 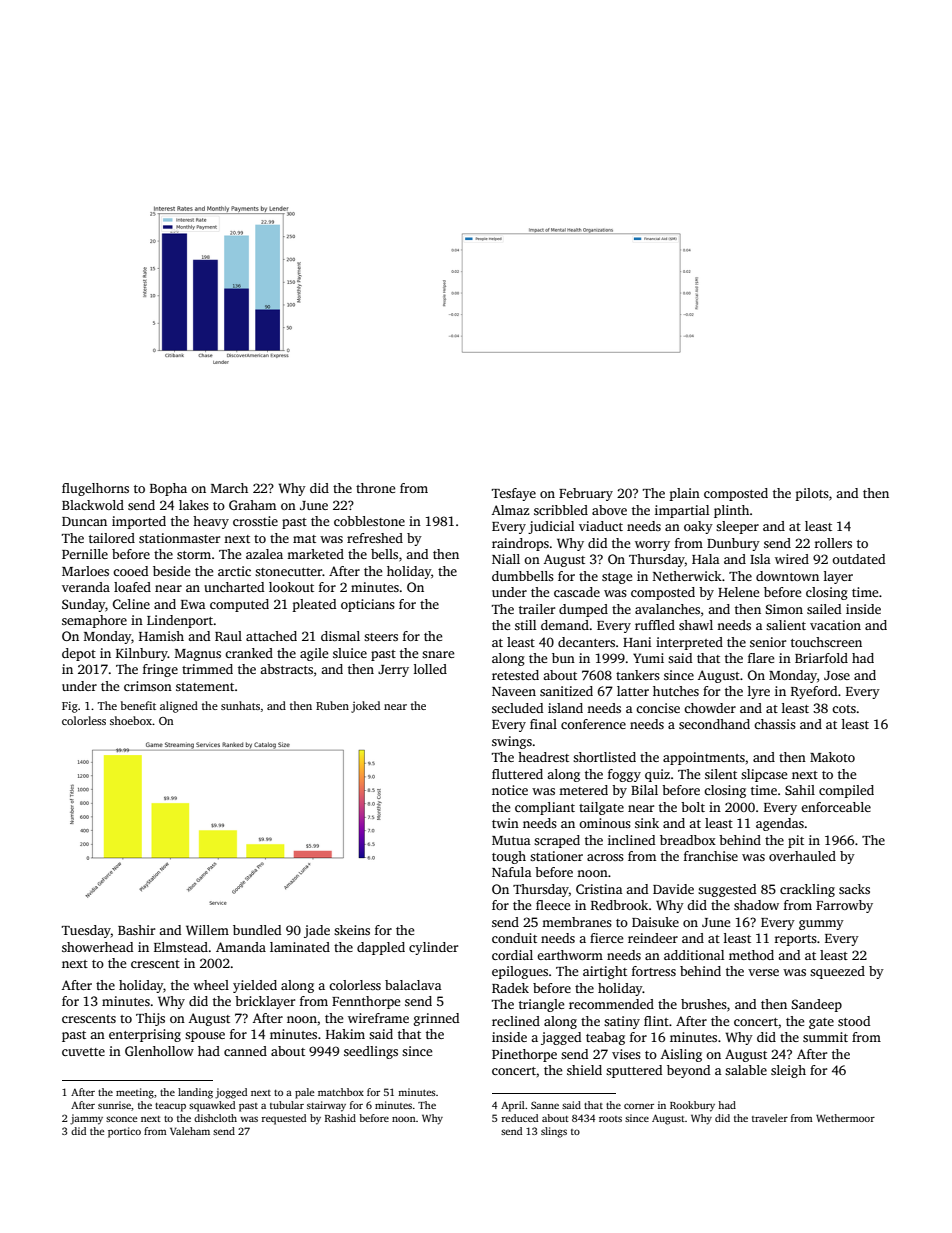 I want to click on benefit, so click(x=138, y=705).
